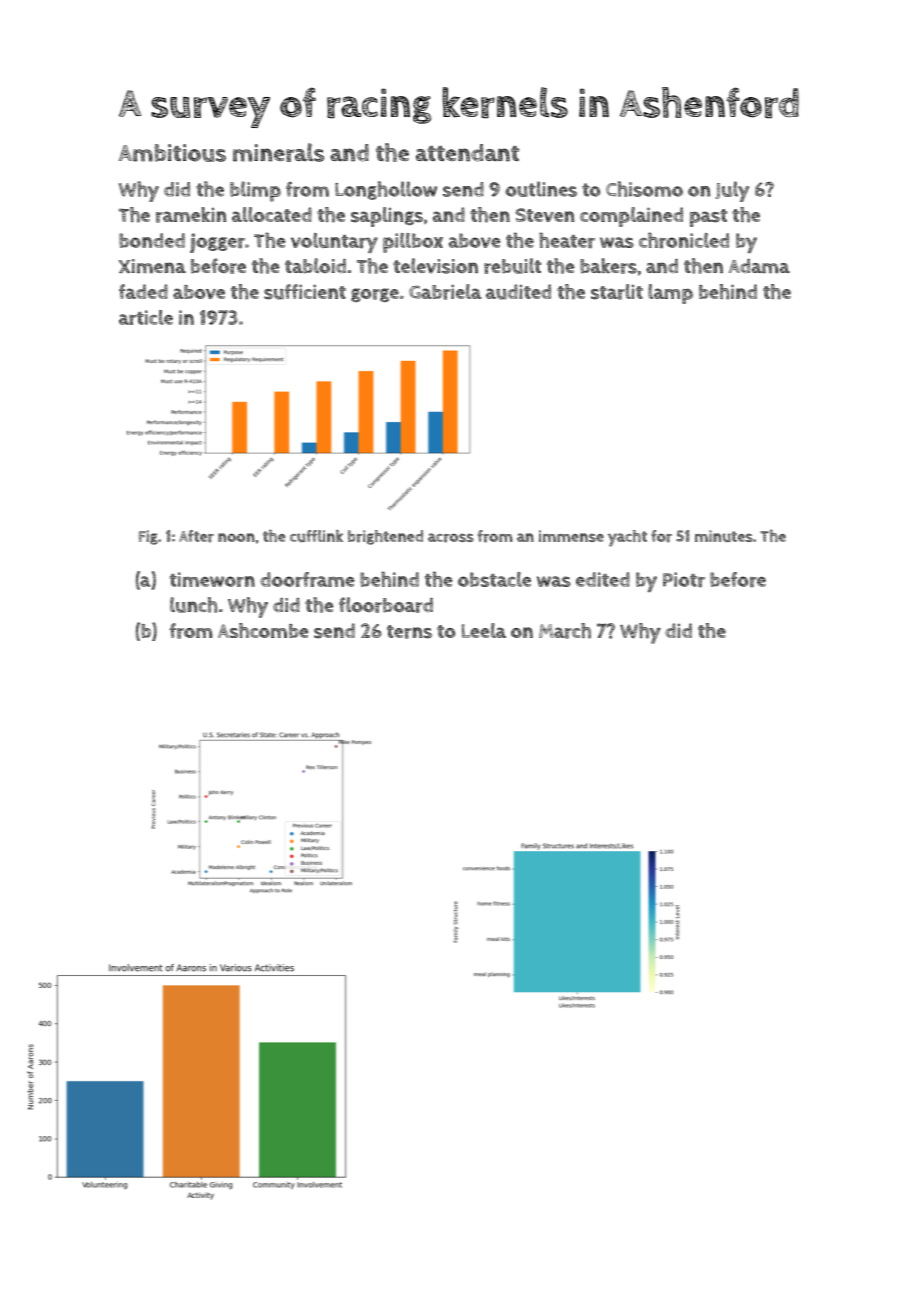 This page has width=924, height=1308. What do you see at coordinates (708, 218) in the page?
I see `past` at bounding box center [708, 218].
